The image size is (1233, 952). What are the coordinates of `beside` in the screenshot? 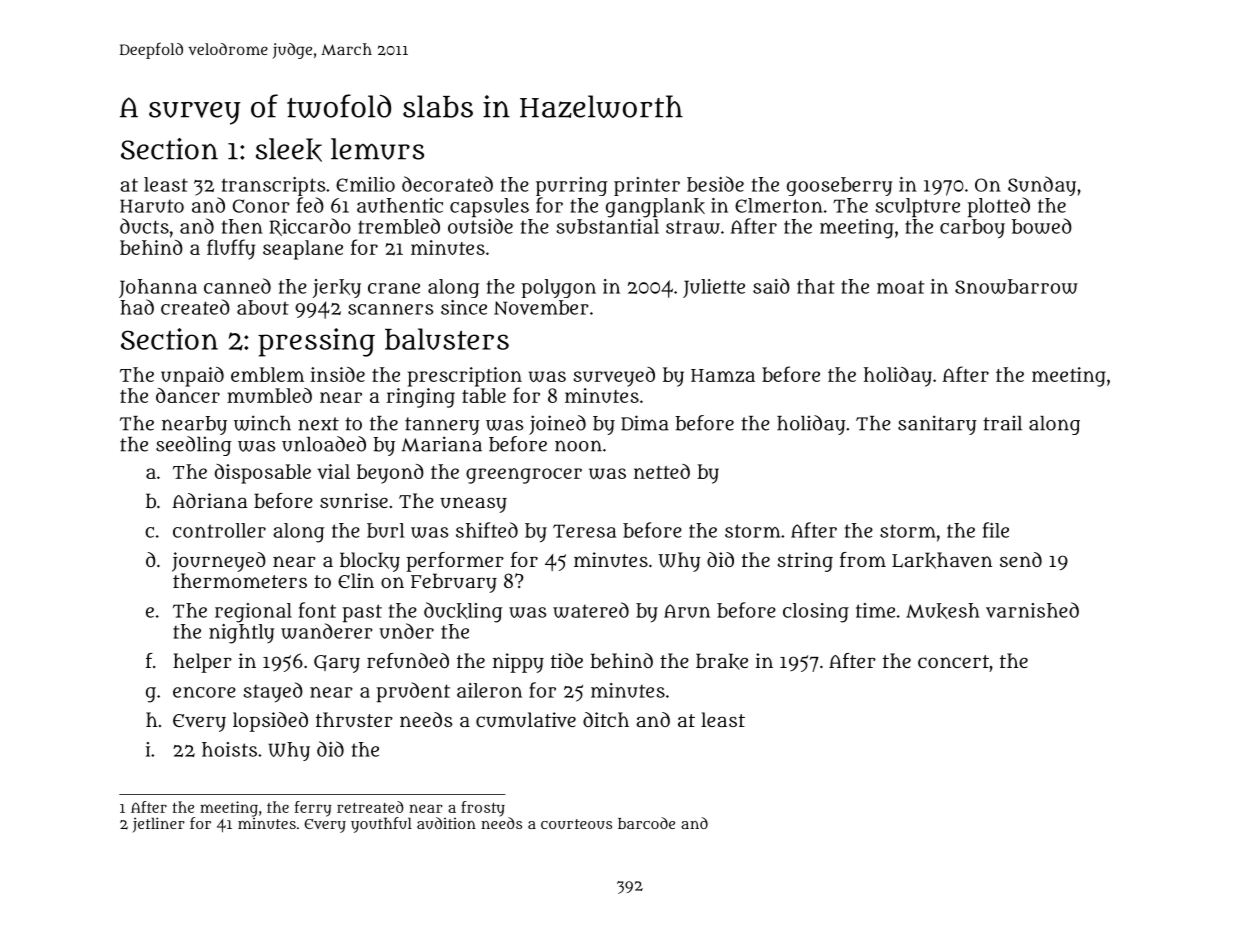 It's located at (715, 184).
